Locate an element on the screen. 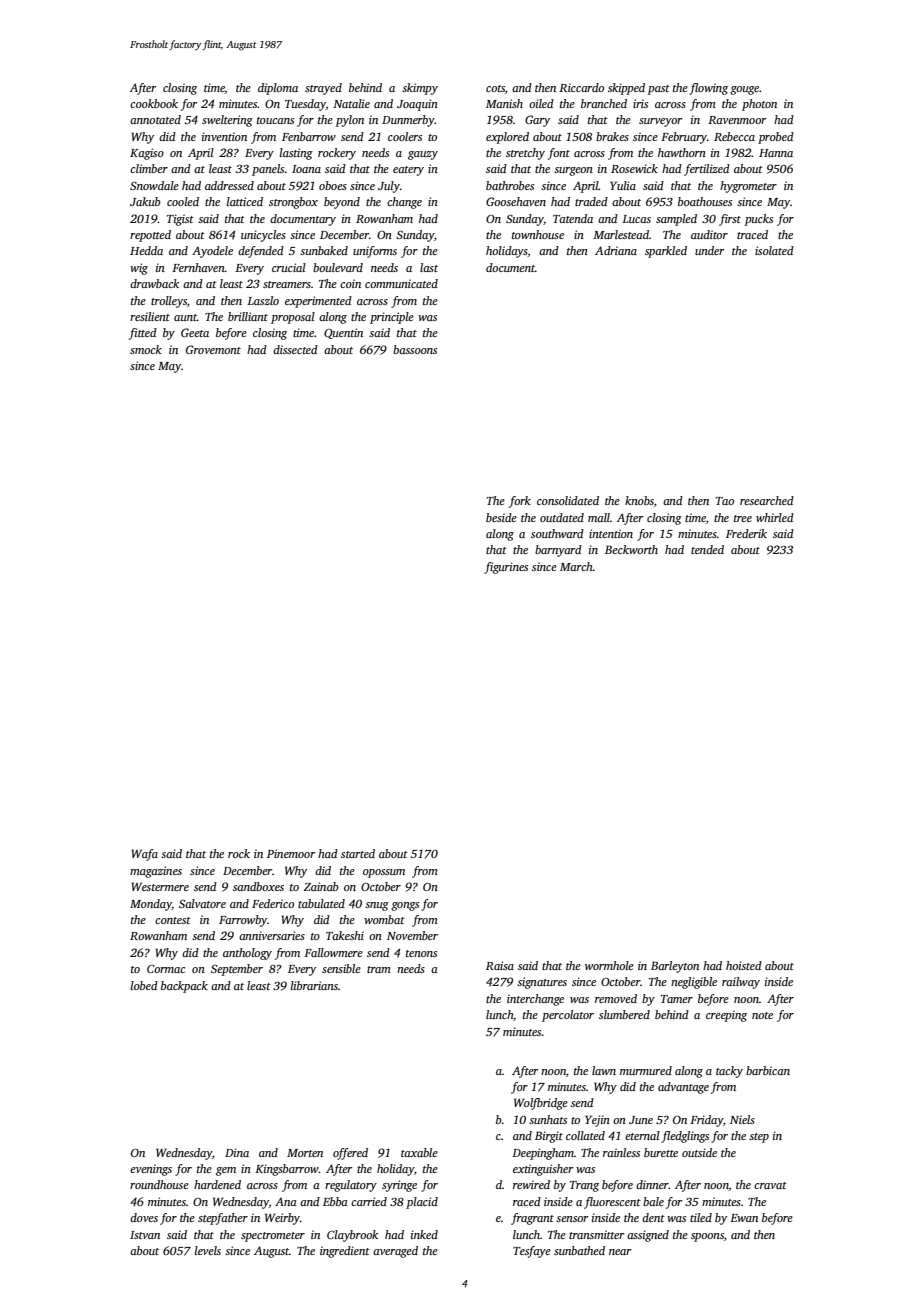 The width and height of the screenshot is (924, 1314). cookbook is located at coordinates (154, 103).
